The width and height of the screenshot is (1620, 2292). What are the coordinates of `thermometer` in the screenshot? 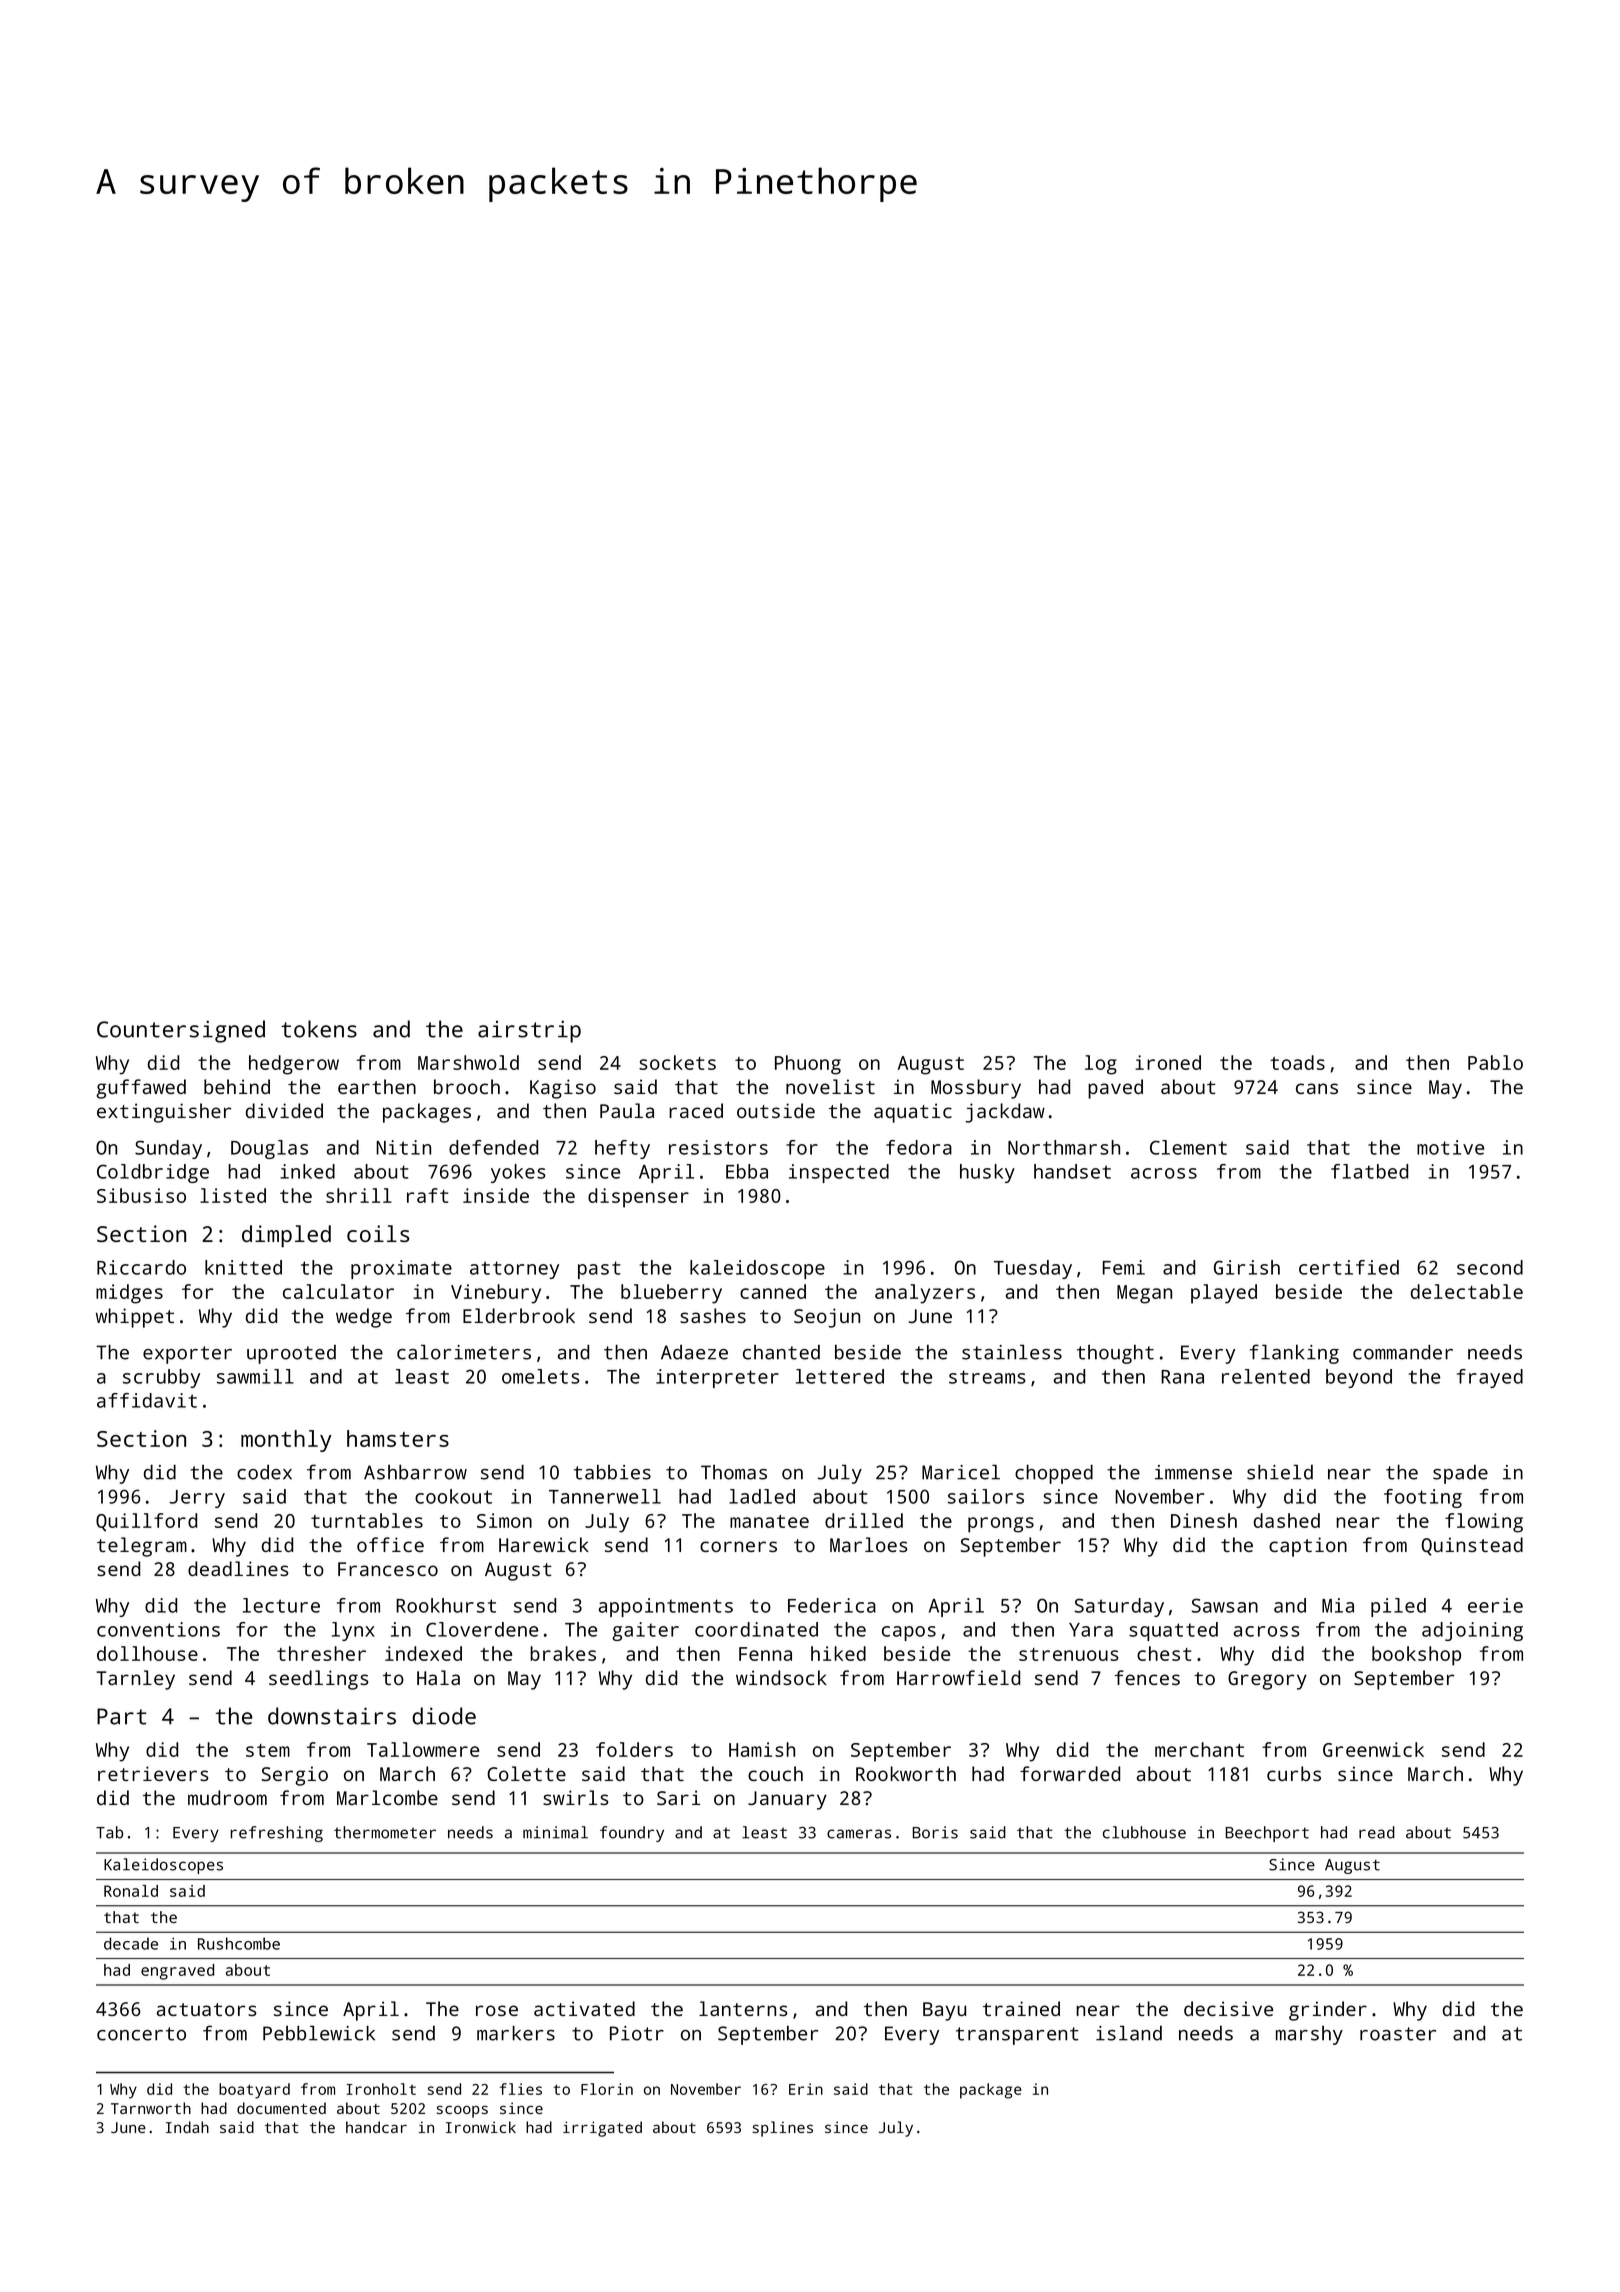 It's located at (385, 1832).
